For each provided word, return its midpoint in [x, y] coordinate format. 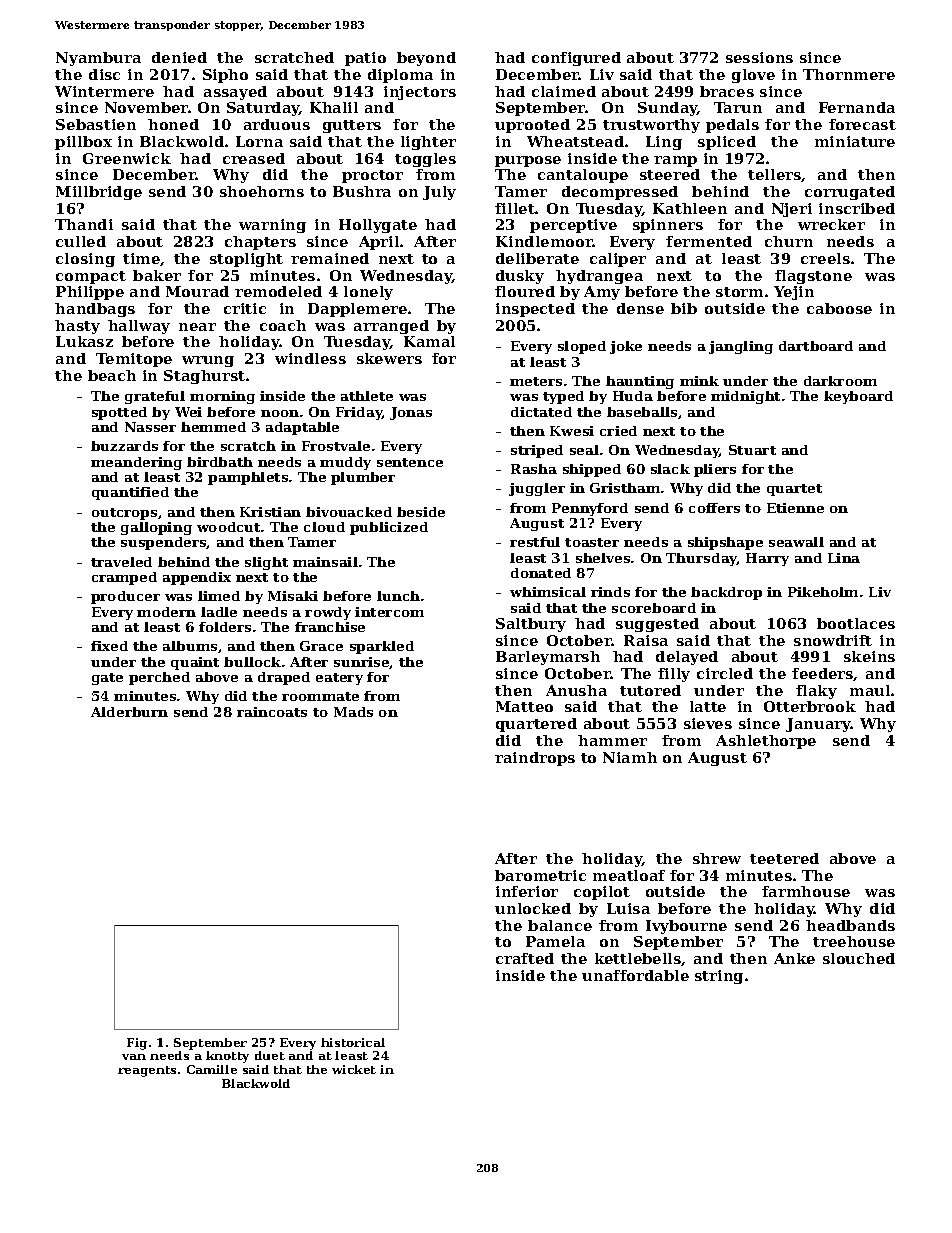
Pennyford [590, 509]
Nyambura [98, 59]
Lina [844, 558]
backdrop [726, 593]
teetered [784, 858]
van [134, 1057]
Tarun [738, 107]
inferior [527, 891]
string [719, 977]
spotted [119, 413]
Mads [353, 712]
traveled [121, 562]
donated [541, 573]
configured [576, 59]
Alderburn [129, 712]
